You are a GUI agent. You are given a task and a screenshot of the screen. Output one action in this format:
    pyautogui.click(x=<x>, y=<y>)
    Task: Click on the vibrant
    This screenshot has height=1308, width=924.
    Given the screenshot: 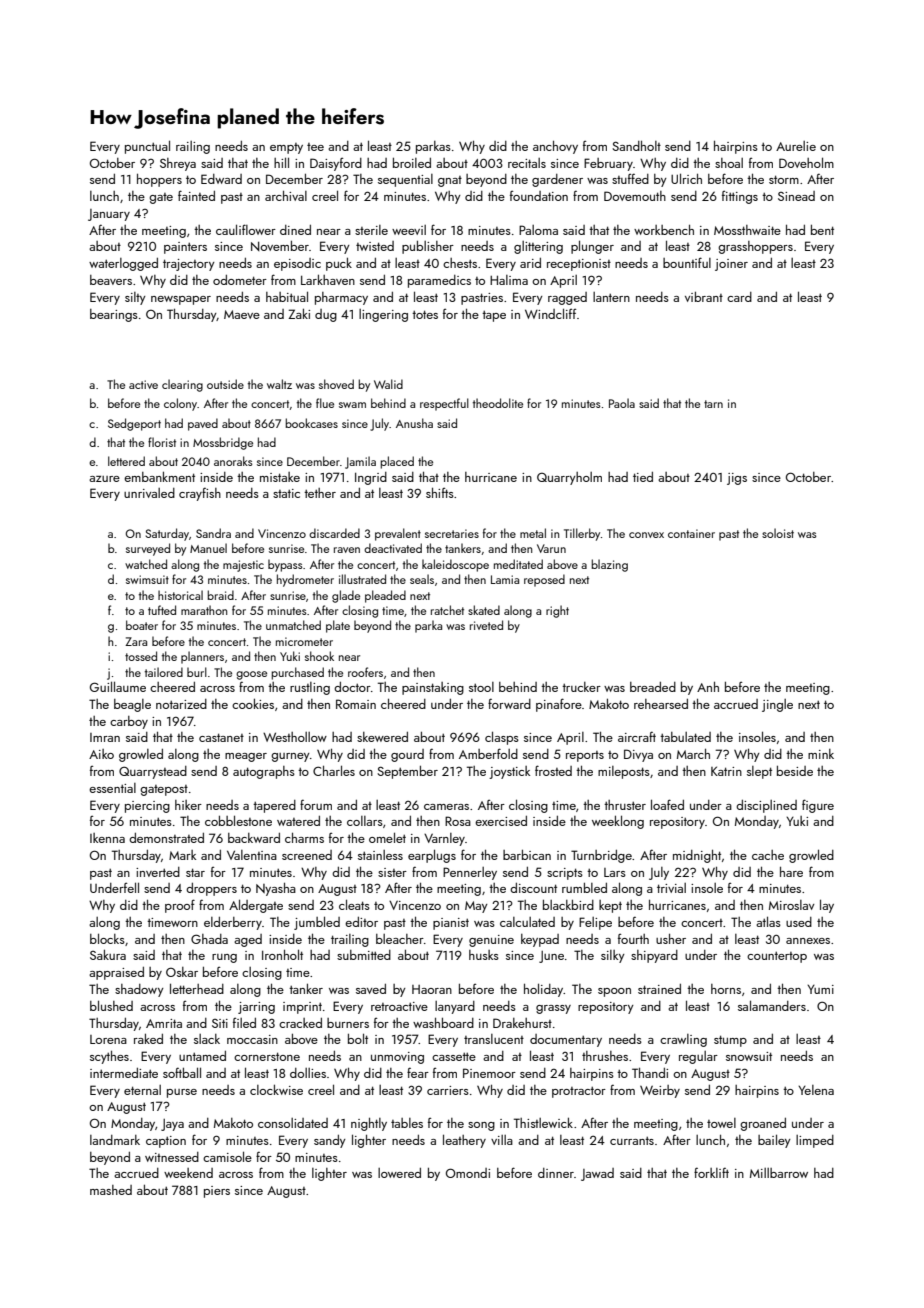 What is the action you would take?
    pyautogui.click(x=704, y=297)
